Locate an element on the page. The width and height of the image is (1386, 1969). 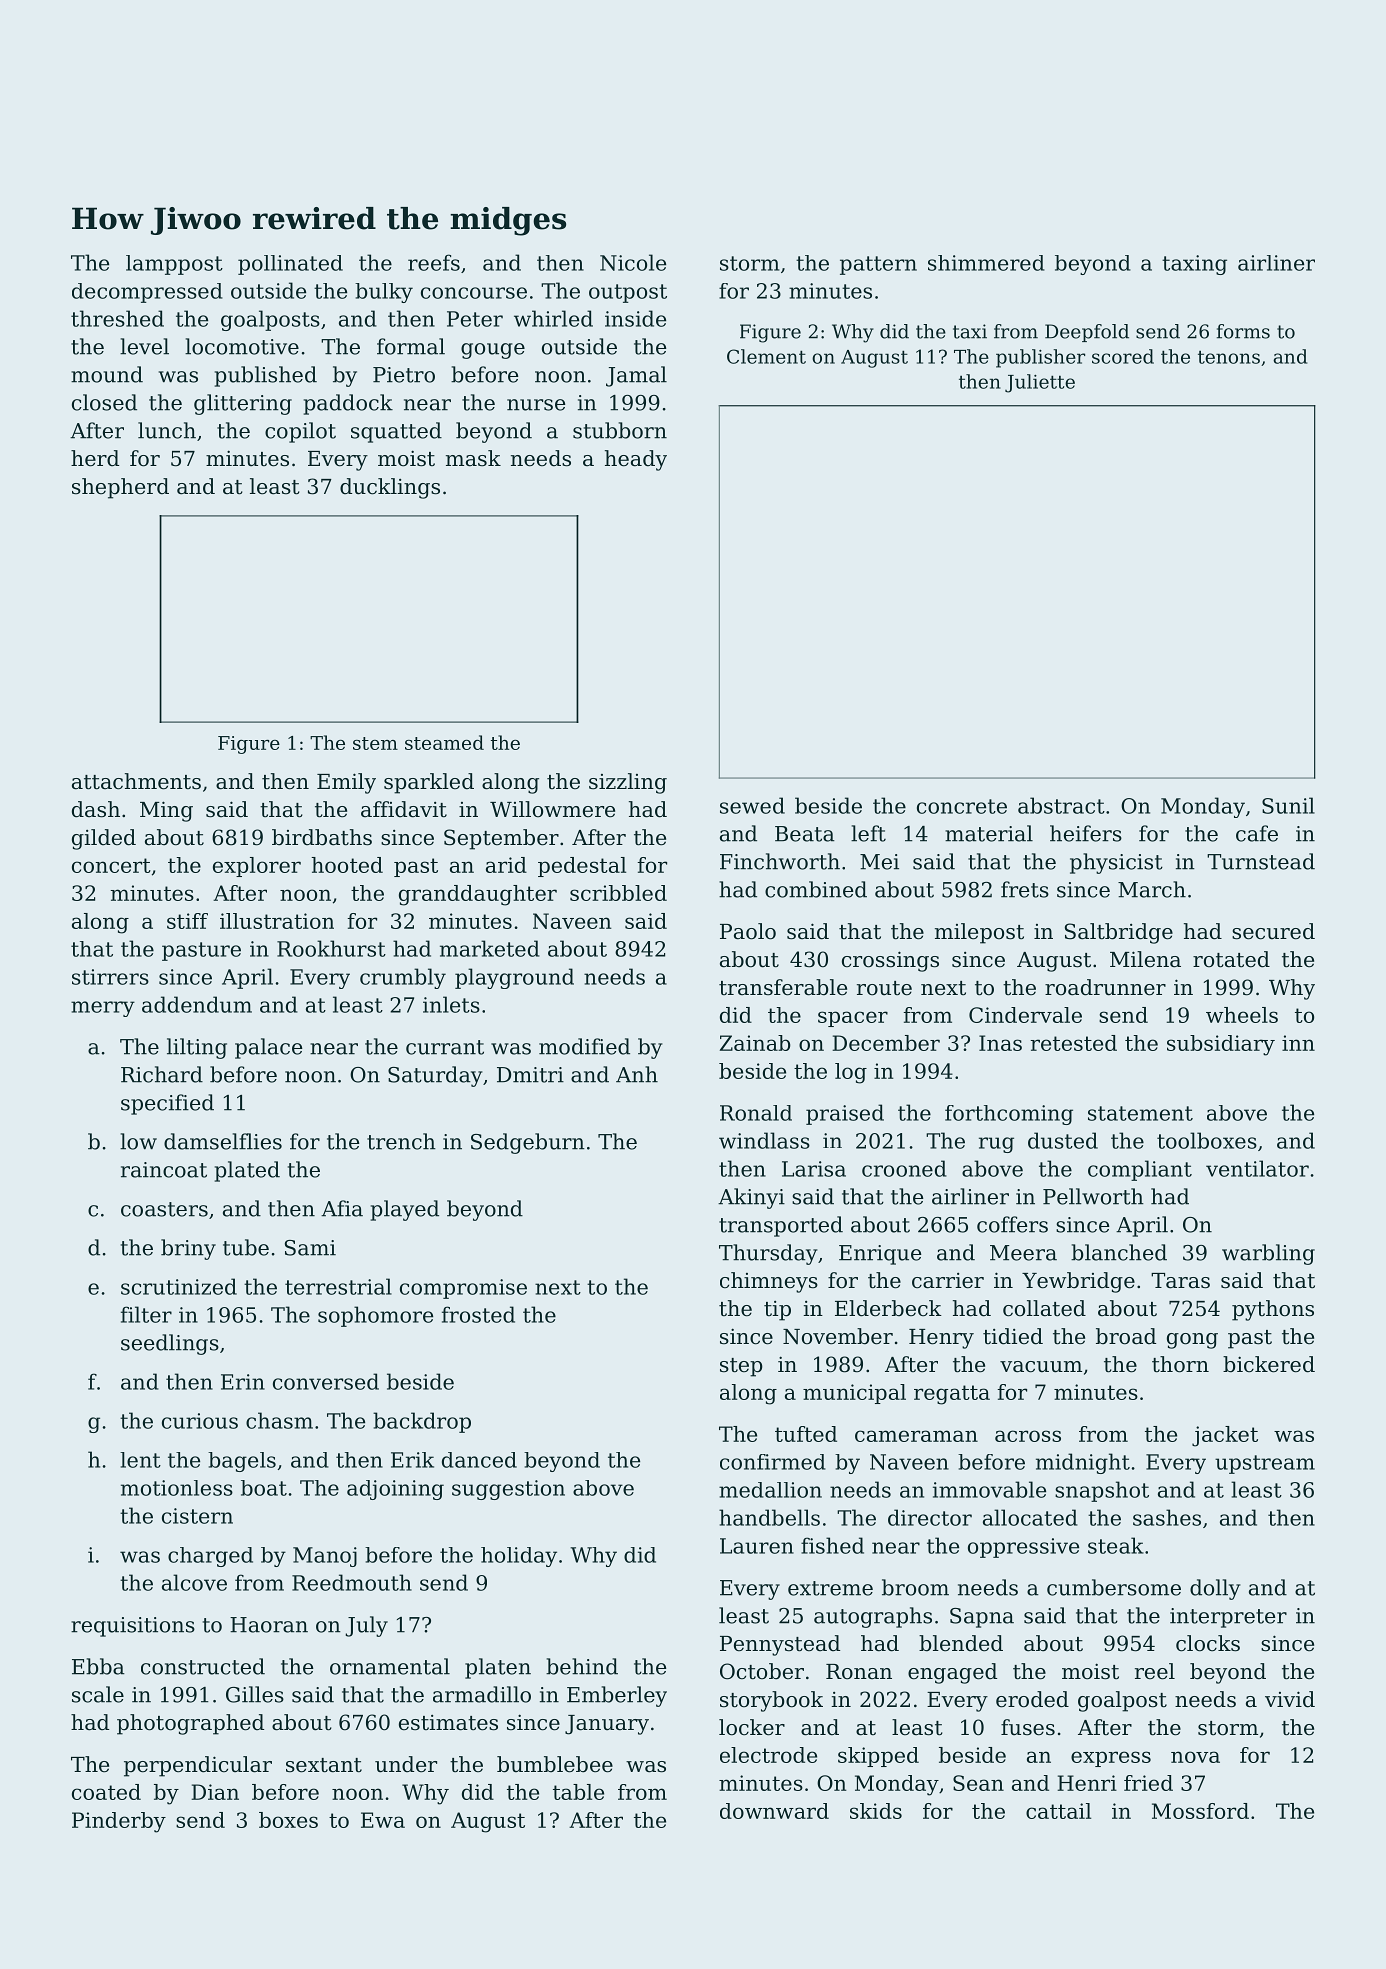
Clement is located at coordinates (766, 356).
